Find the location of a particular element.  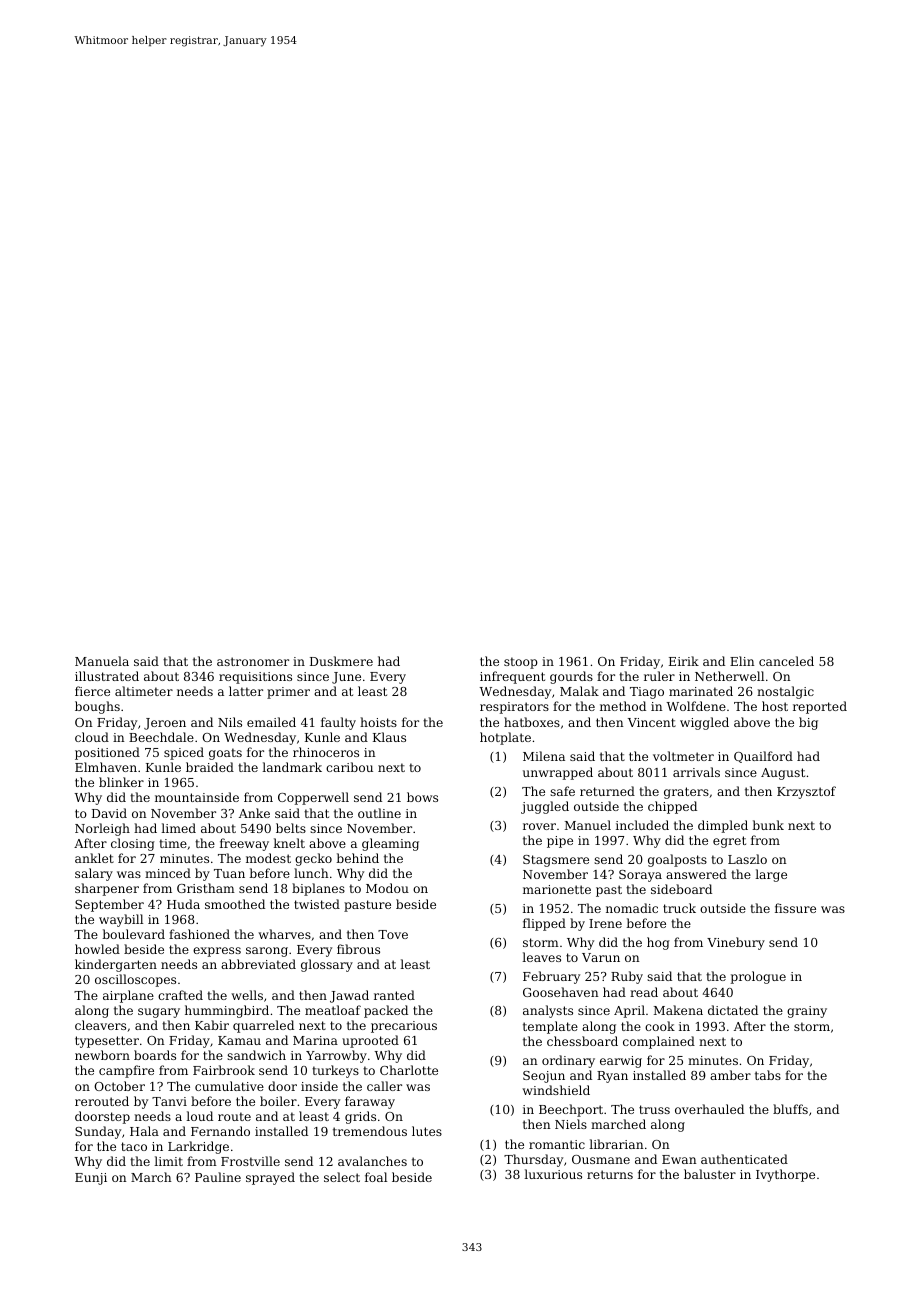

grainy is located at coordinates (807, 1012).
